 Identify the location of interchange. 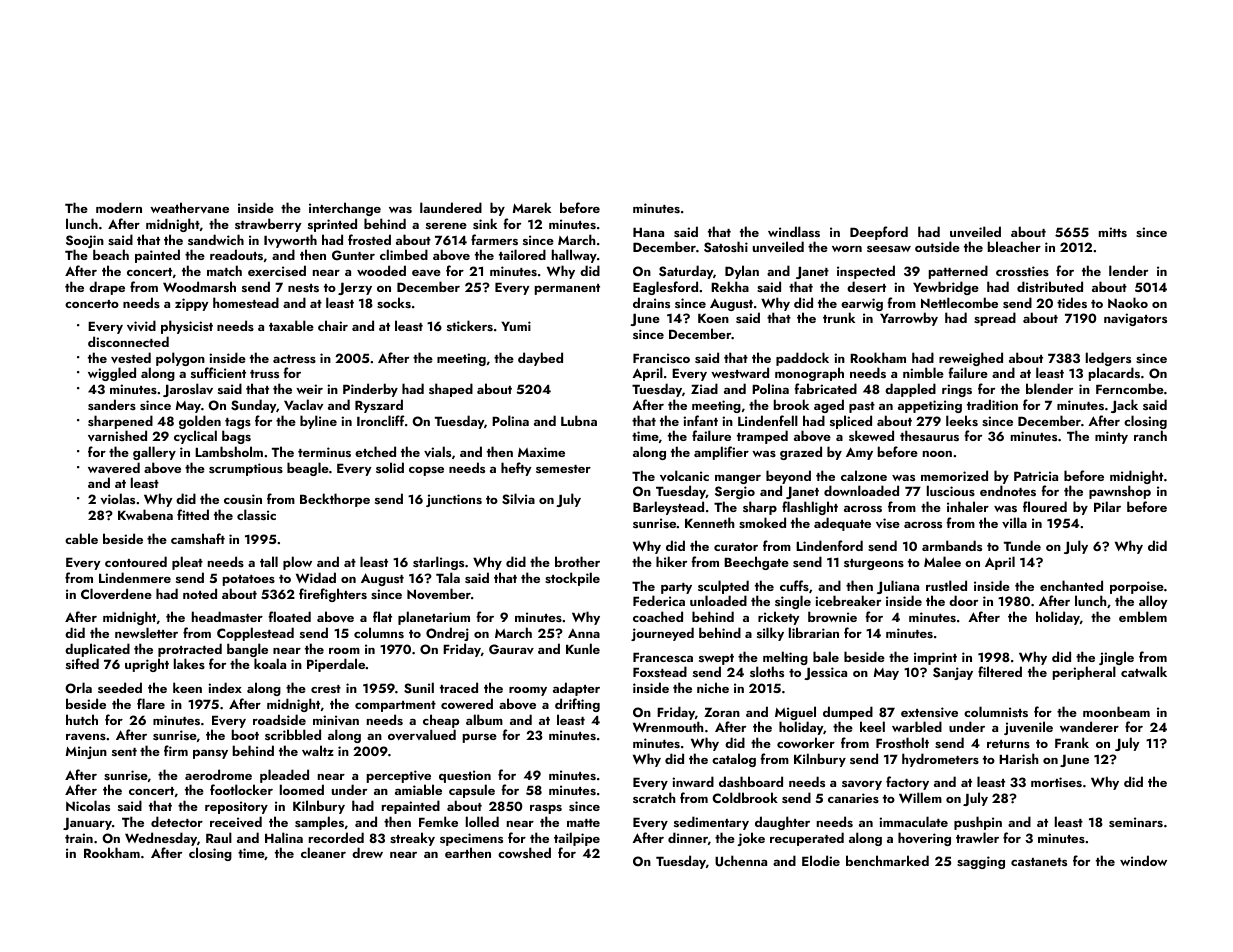
(345, 209).
